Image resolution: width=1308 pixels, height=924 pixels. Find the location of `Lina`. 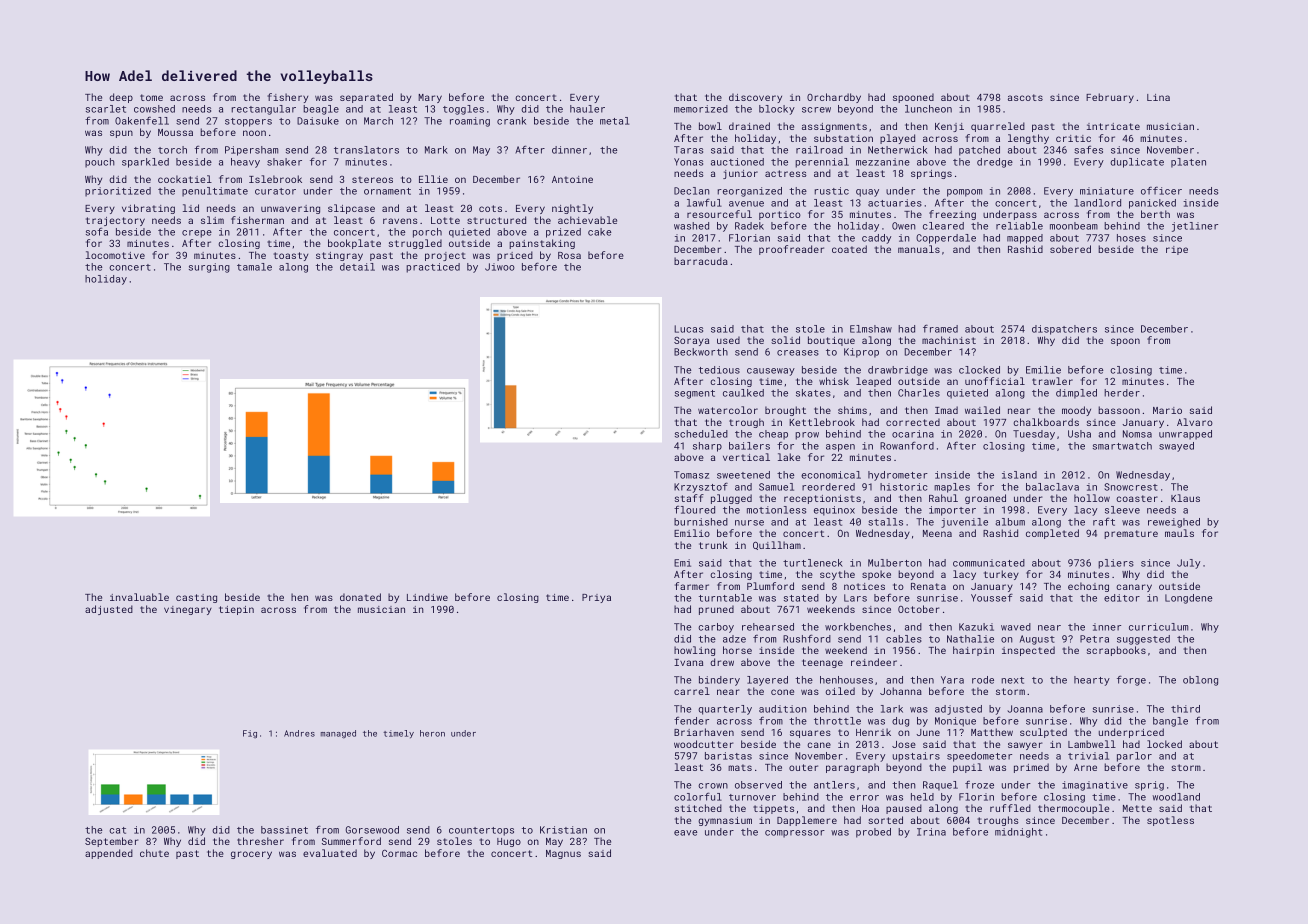

Lina is located at coordinates (1158, 97).
